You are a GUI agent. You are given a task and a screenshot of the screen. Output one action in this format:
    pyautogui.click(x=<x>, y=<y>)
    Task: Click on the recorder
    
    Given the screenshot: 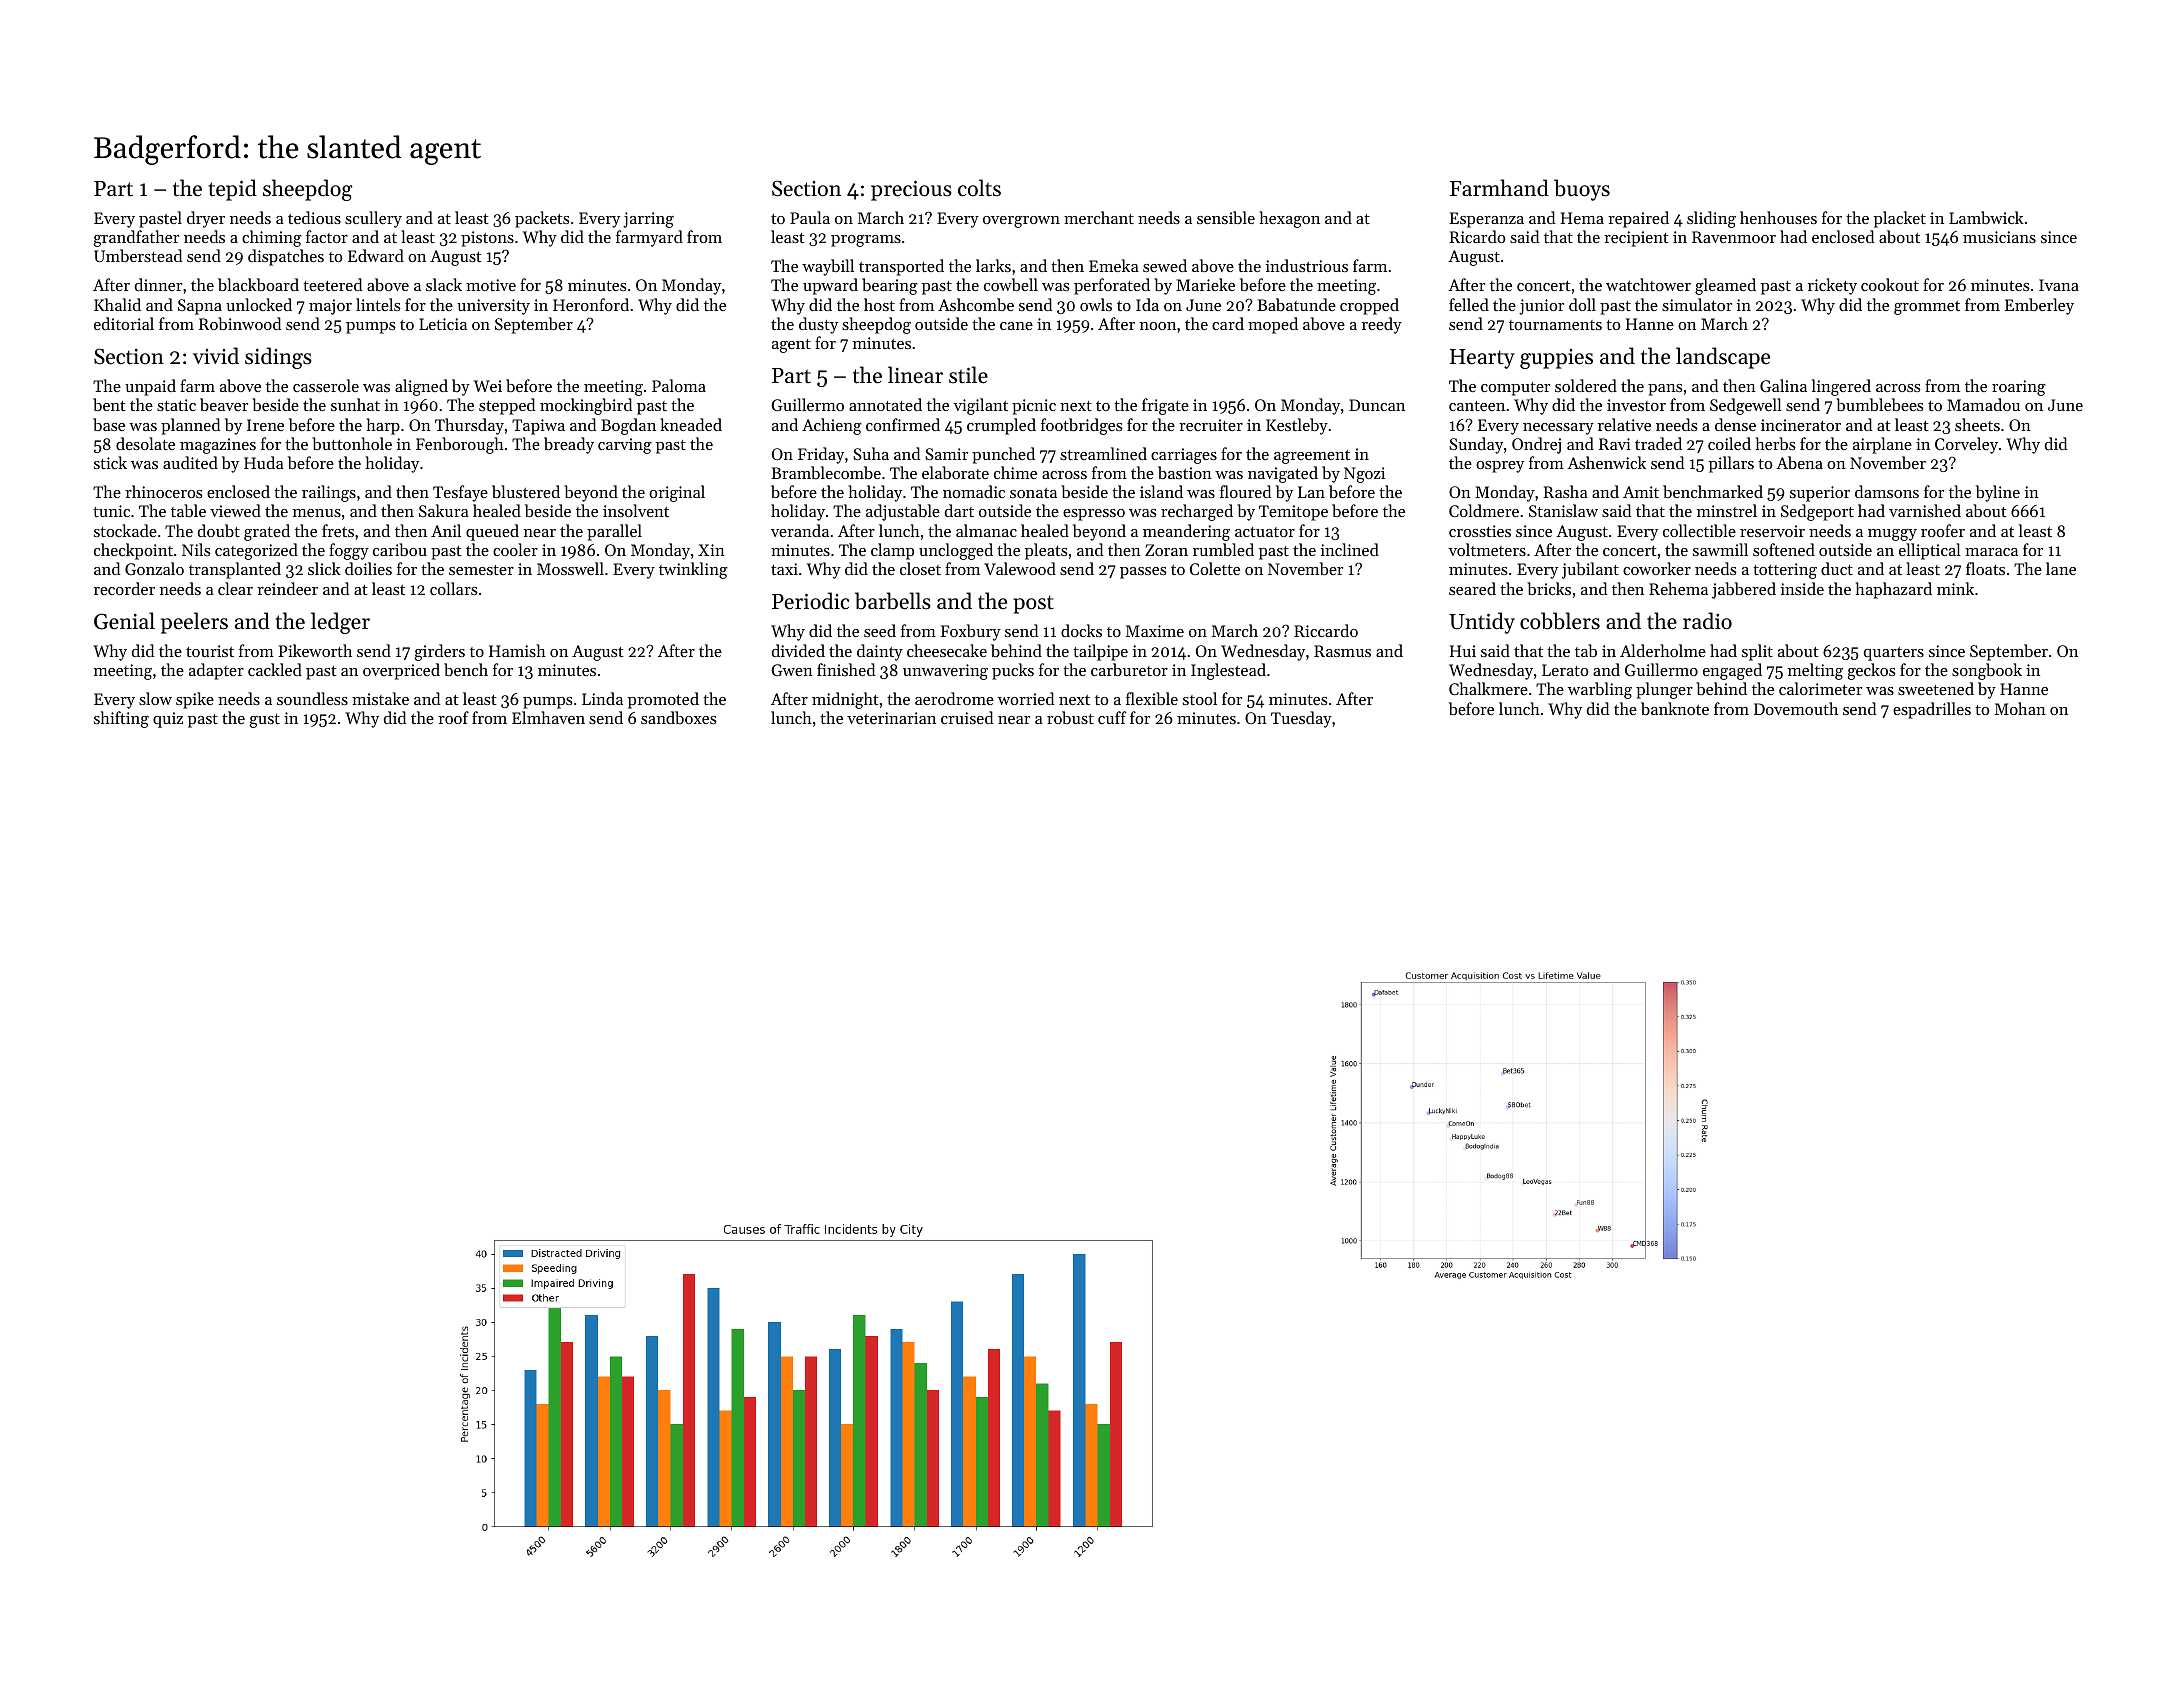 What is the action you would take?
    pyautogui.click(x=124, y=588)
